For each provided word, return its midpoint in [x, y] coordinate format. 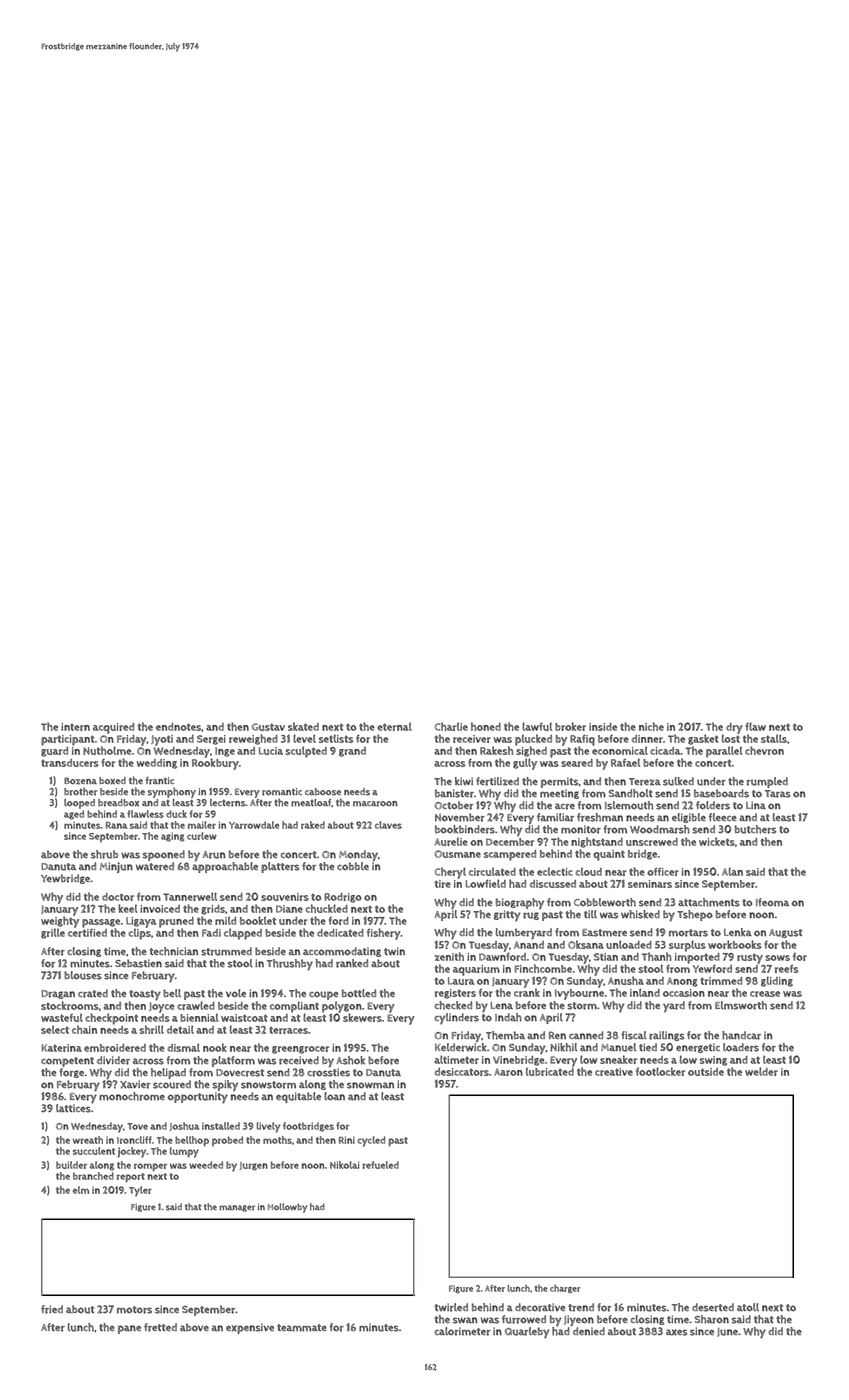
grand [352, 752]
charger [565, 1289]
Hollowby [287, 1208]
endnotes [178, 727]
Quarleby [527, 1332]
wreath [88, 1140]
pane [129, 1329]
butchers [755, 829]
